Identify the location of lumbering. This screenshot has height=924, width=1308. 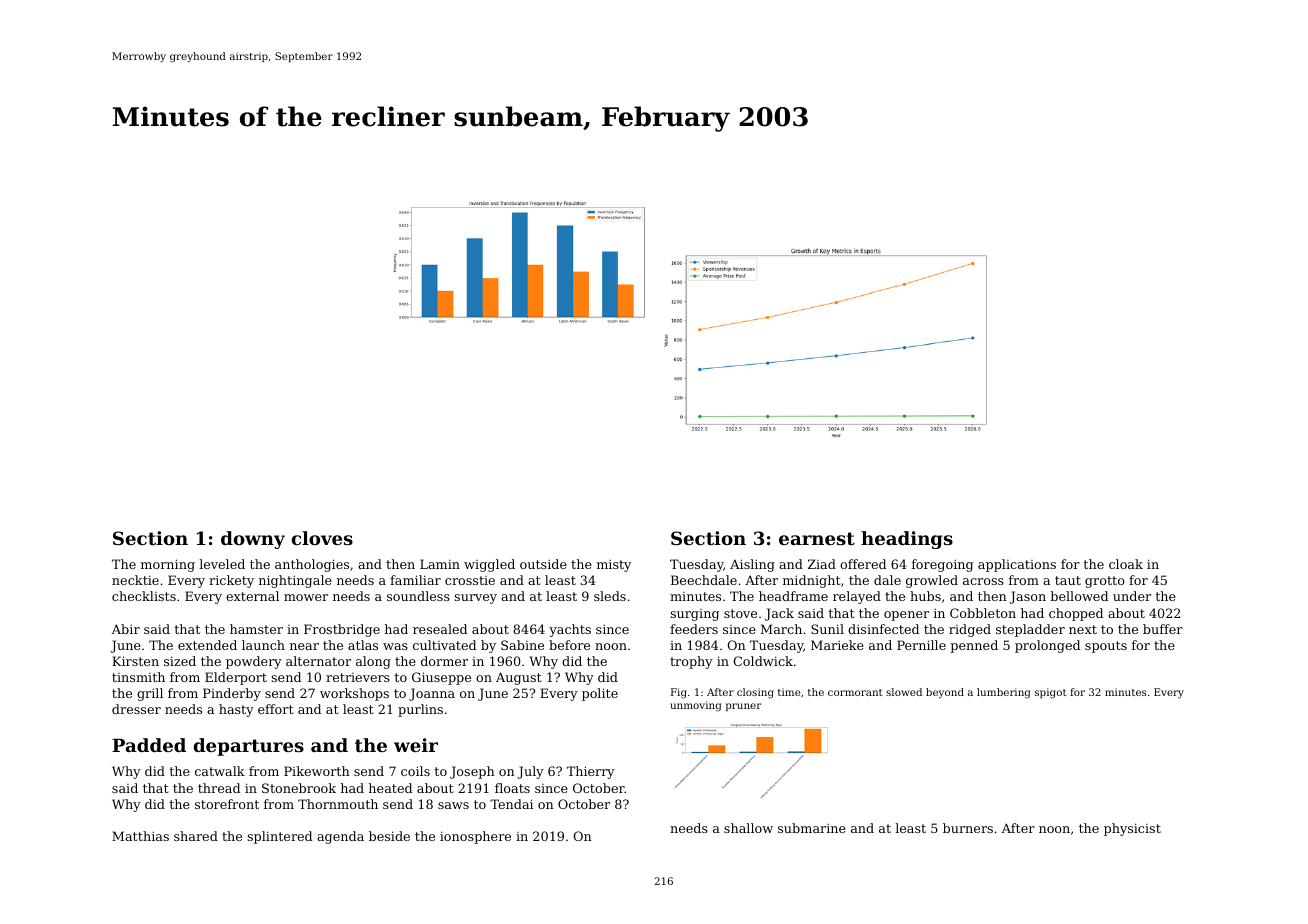
(1003, 693).
